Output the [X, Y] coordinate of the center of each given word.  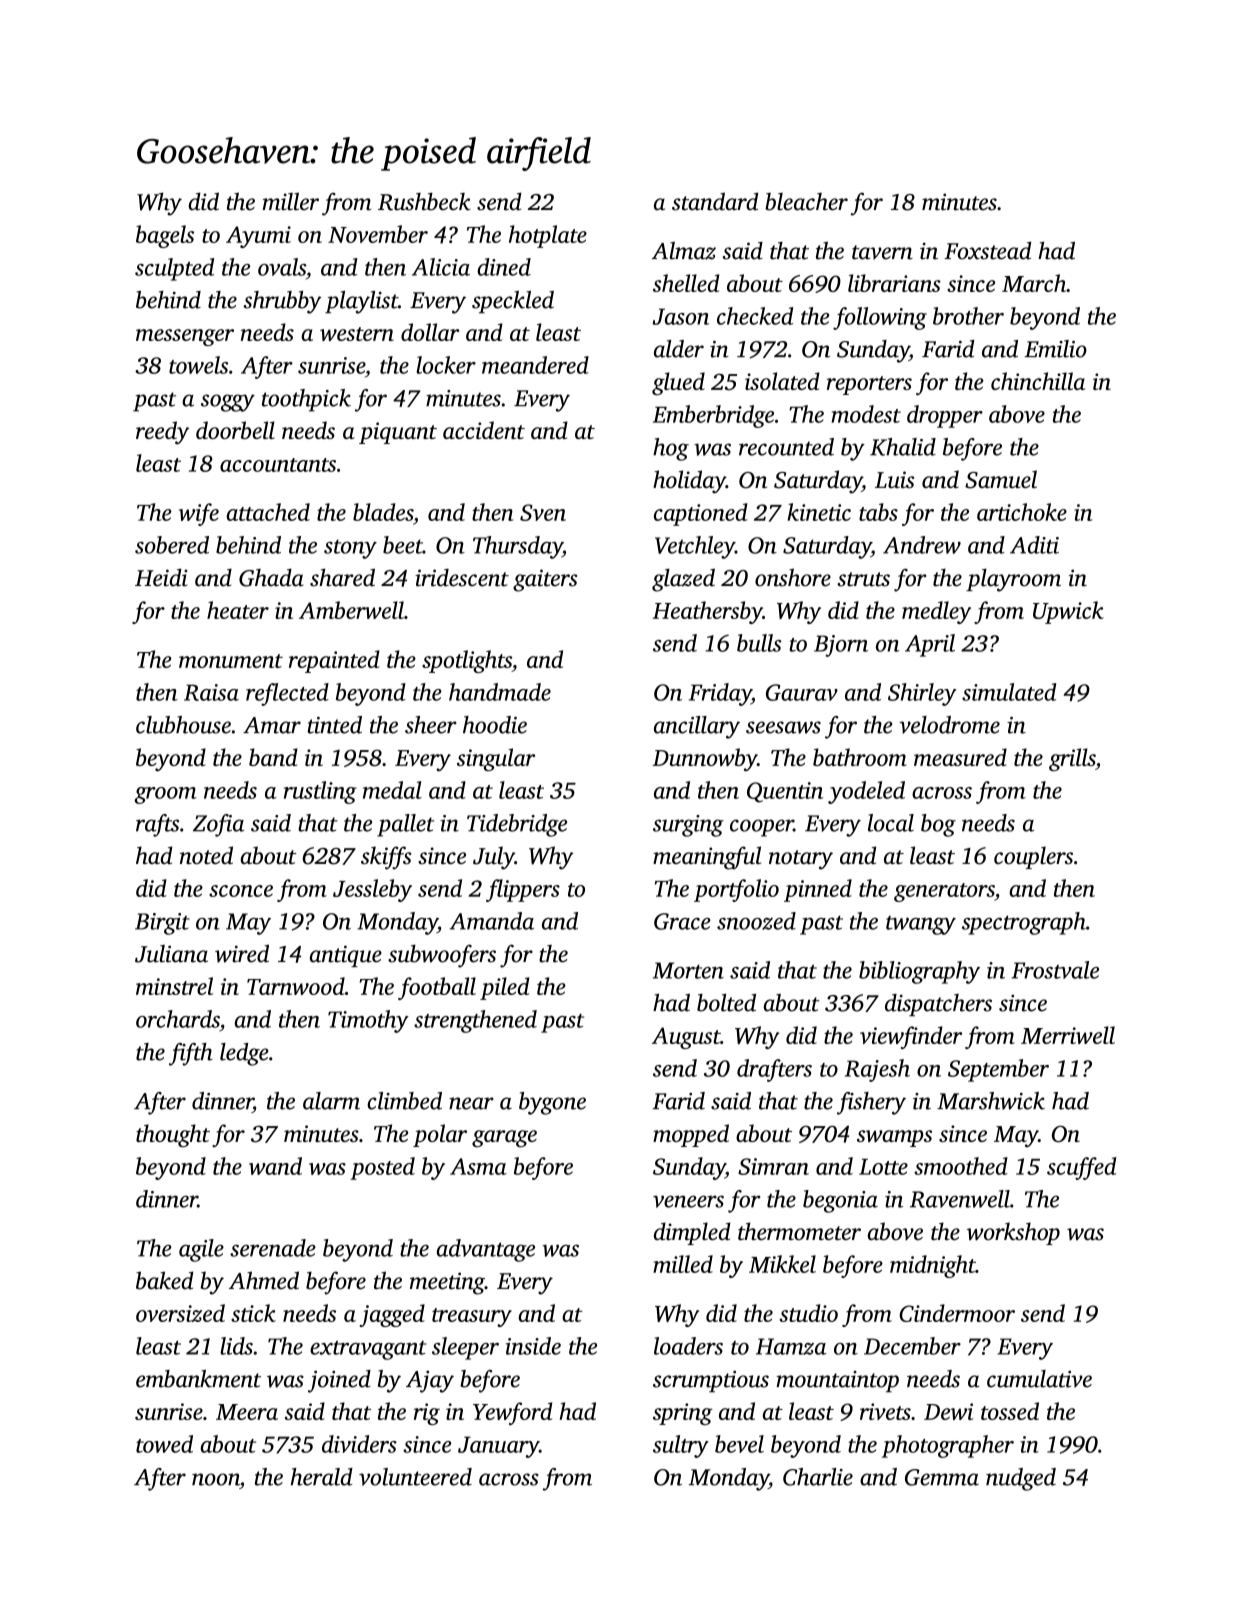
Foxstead [987, 251]
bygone [552, 1103]
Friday [720, 694]
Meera [247, 1412]
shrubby [282, 302]
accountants [278, 465]
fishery [871, 1103]
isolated [782, 381]
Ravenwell [960, 1199]
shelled [686, 283]
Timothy [368, 1021]
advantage [486, 1250]
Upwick [1068, 612]
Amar [272, 725]
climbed [404, 1101]
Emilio [1055, 349]
